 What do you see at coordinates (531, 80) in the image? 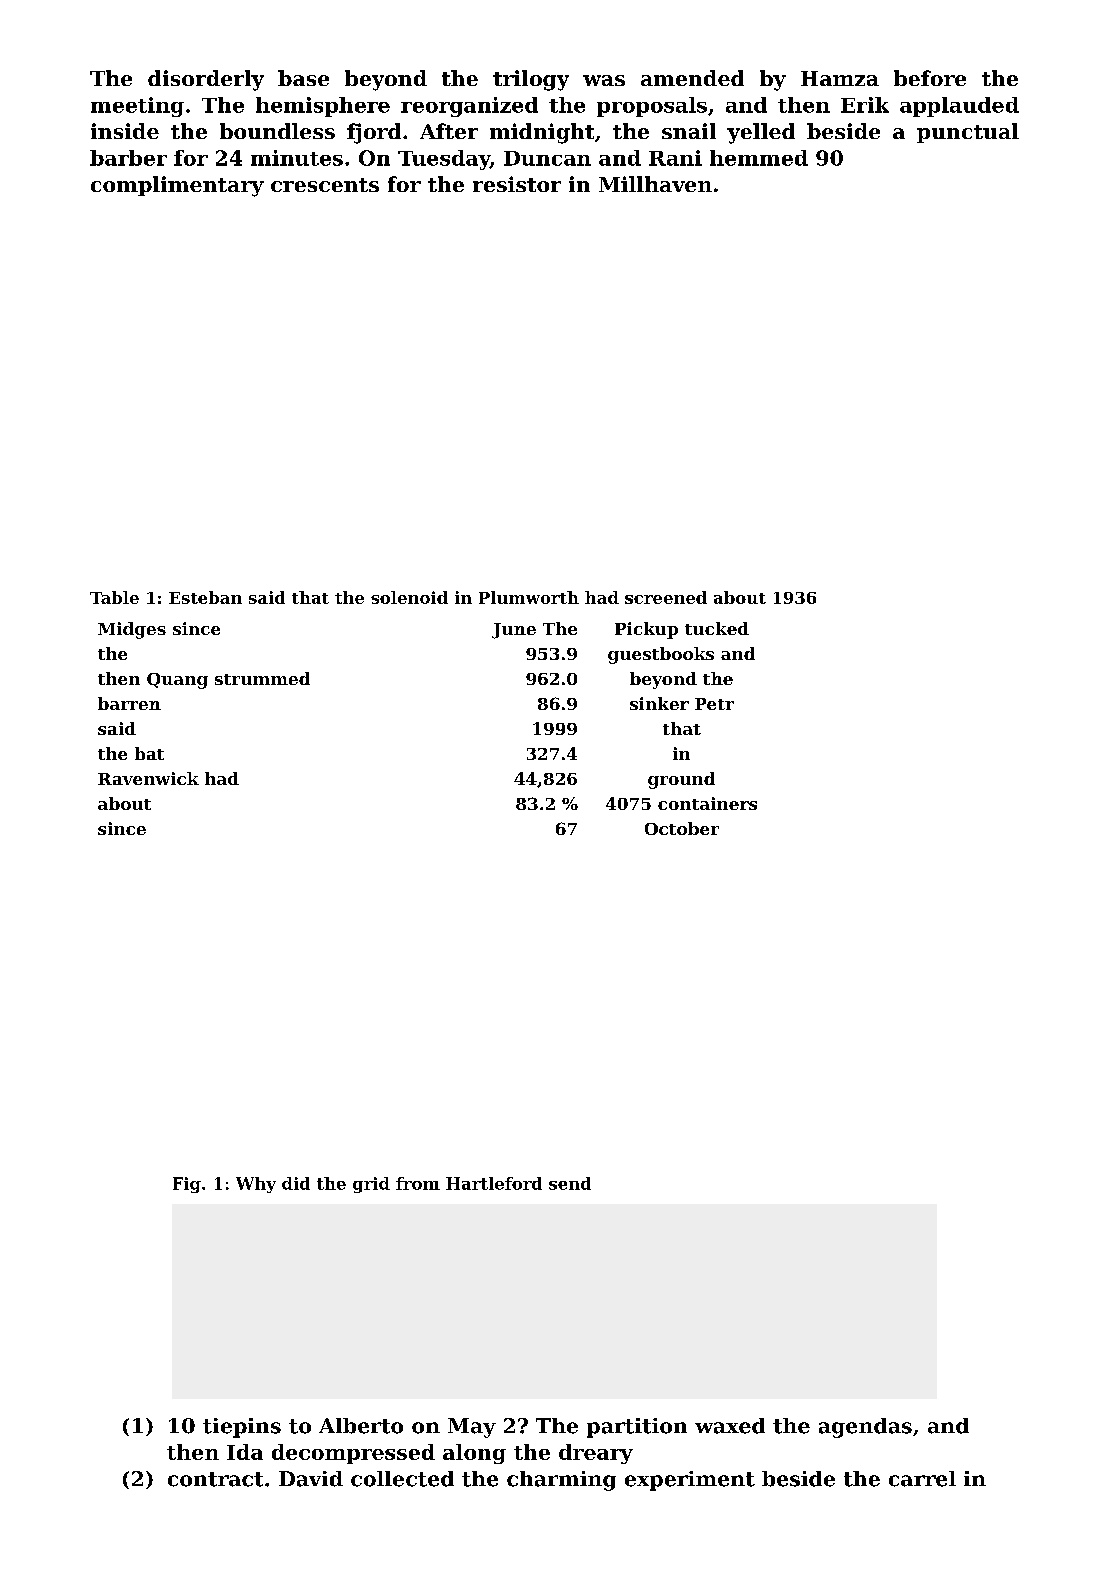
I see `trilogy` at bounding box center [531, 80].
